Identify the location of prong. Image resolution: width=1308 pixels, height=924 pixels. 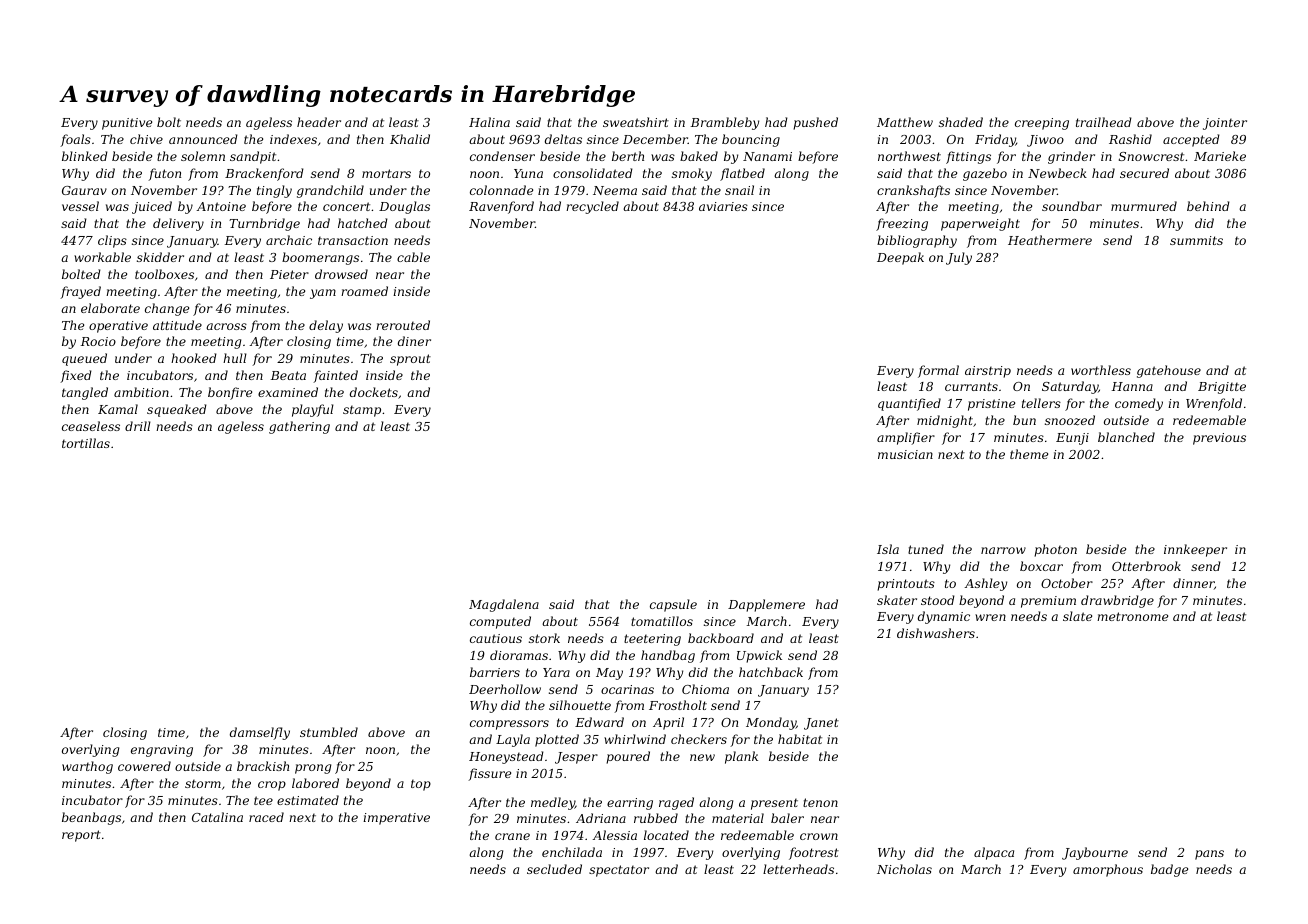
(313, 769).
